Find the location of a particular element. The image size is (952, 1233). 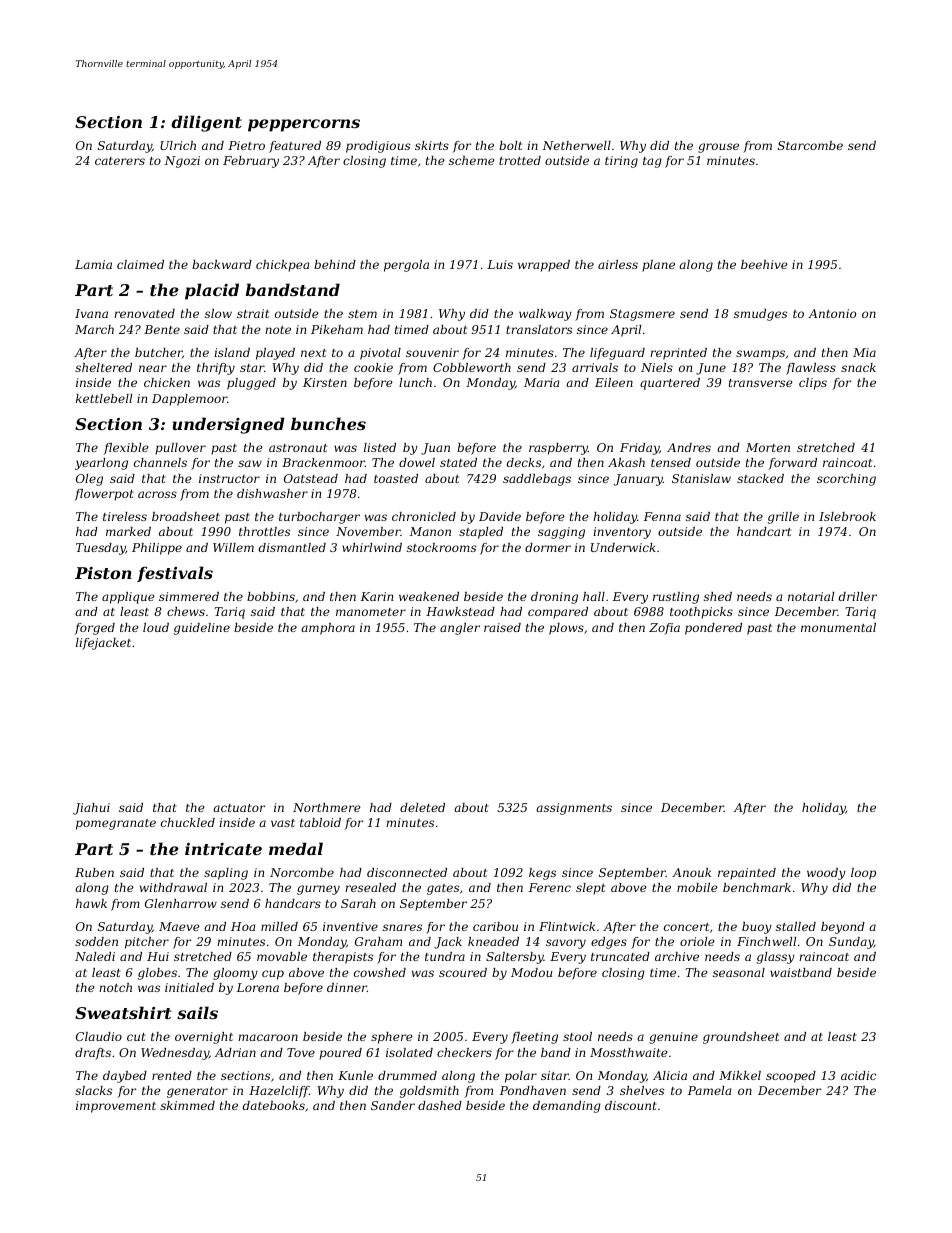

tensed is located at coordinates (671, 462).
